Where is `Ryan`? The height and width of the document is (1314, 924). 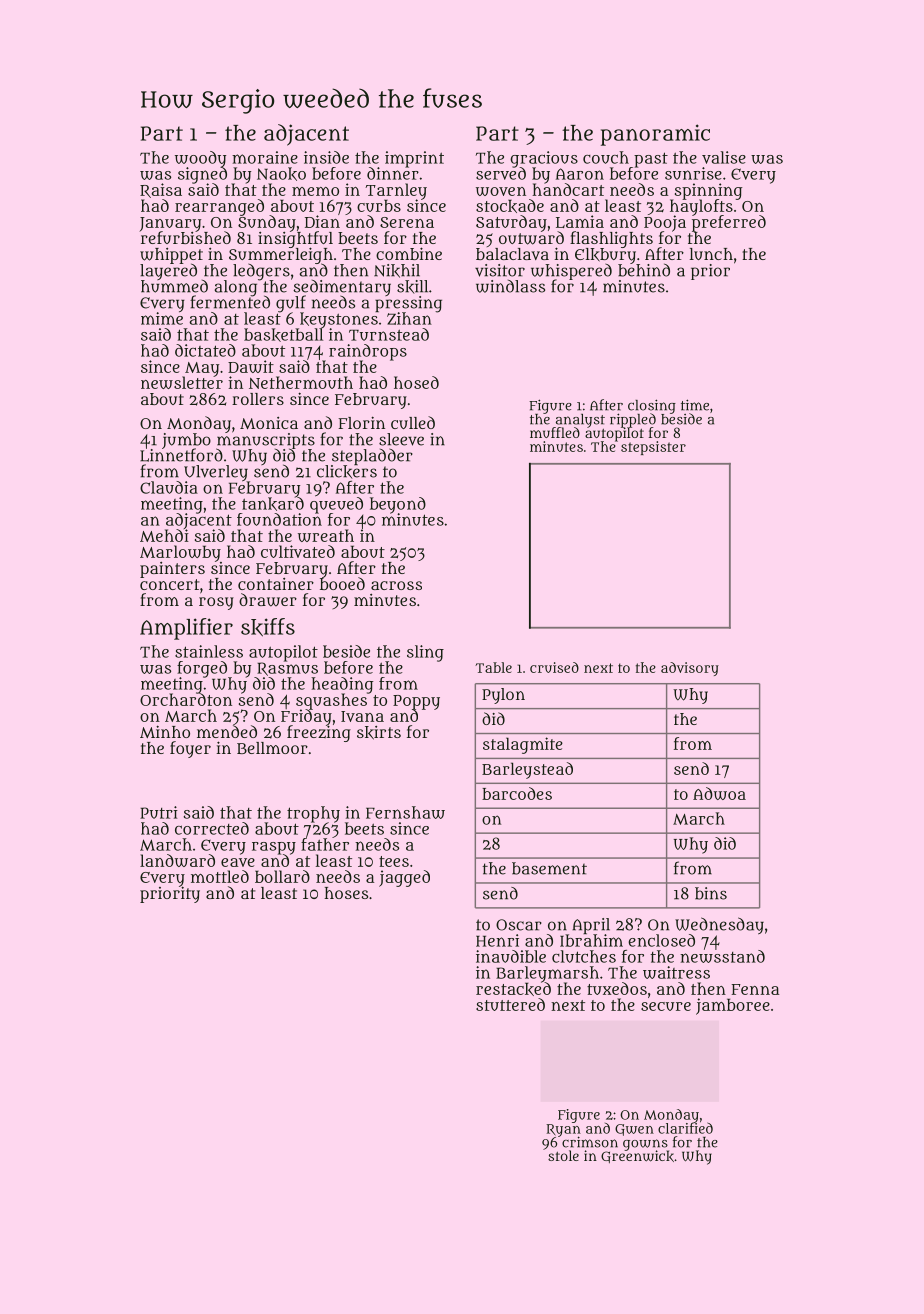 Ryan is located at coordinates (563, 1130).
